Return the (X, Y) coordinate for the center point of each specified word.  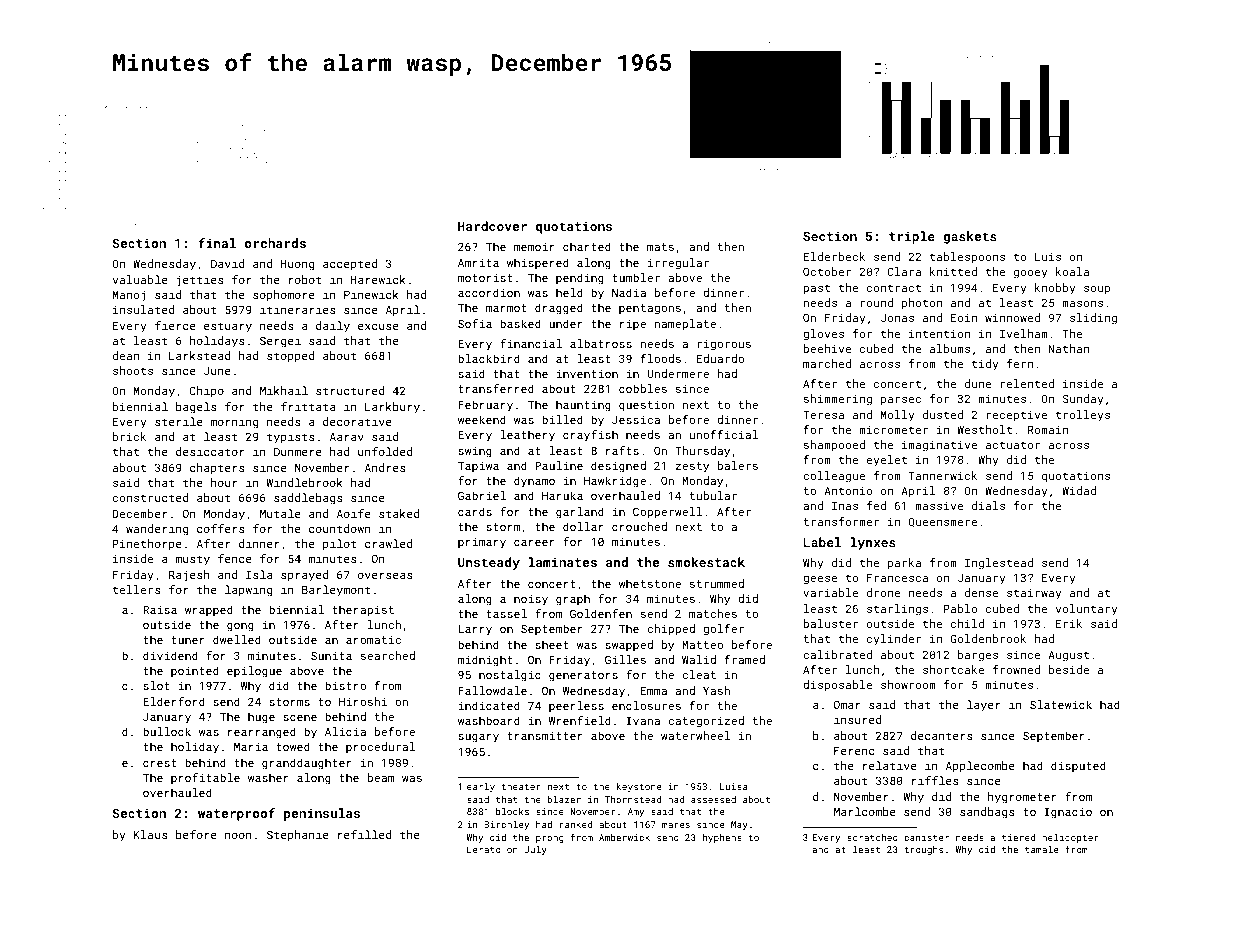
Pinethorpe (147, 545)
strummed (717, 583)
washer (268, 777)
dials (988, 505)
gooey (1031, 274)
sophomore (284, 296)
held (569, 292)
